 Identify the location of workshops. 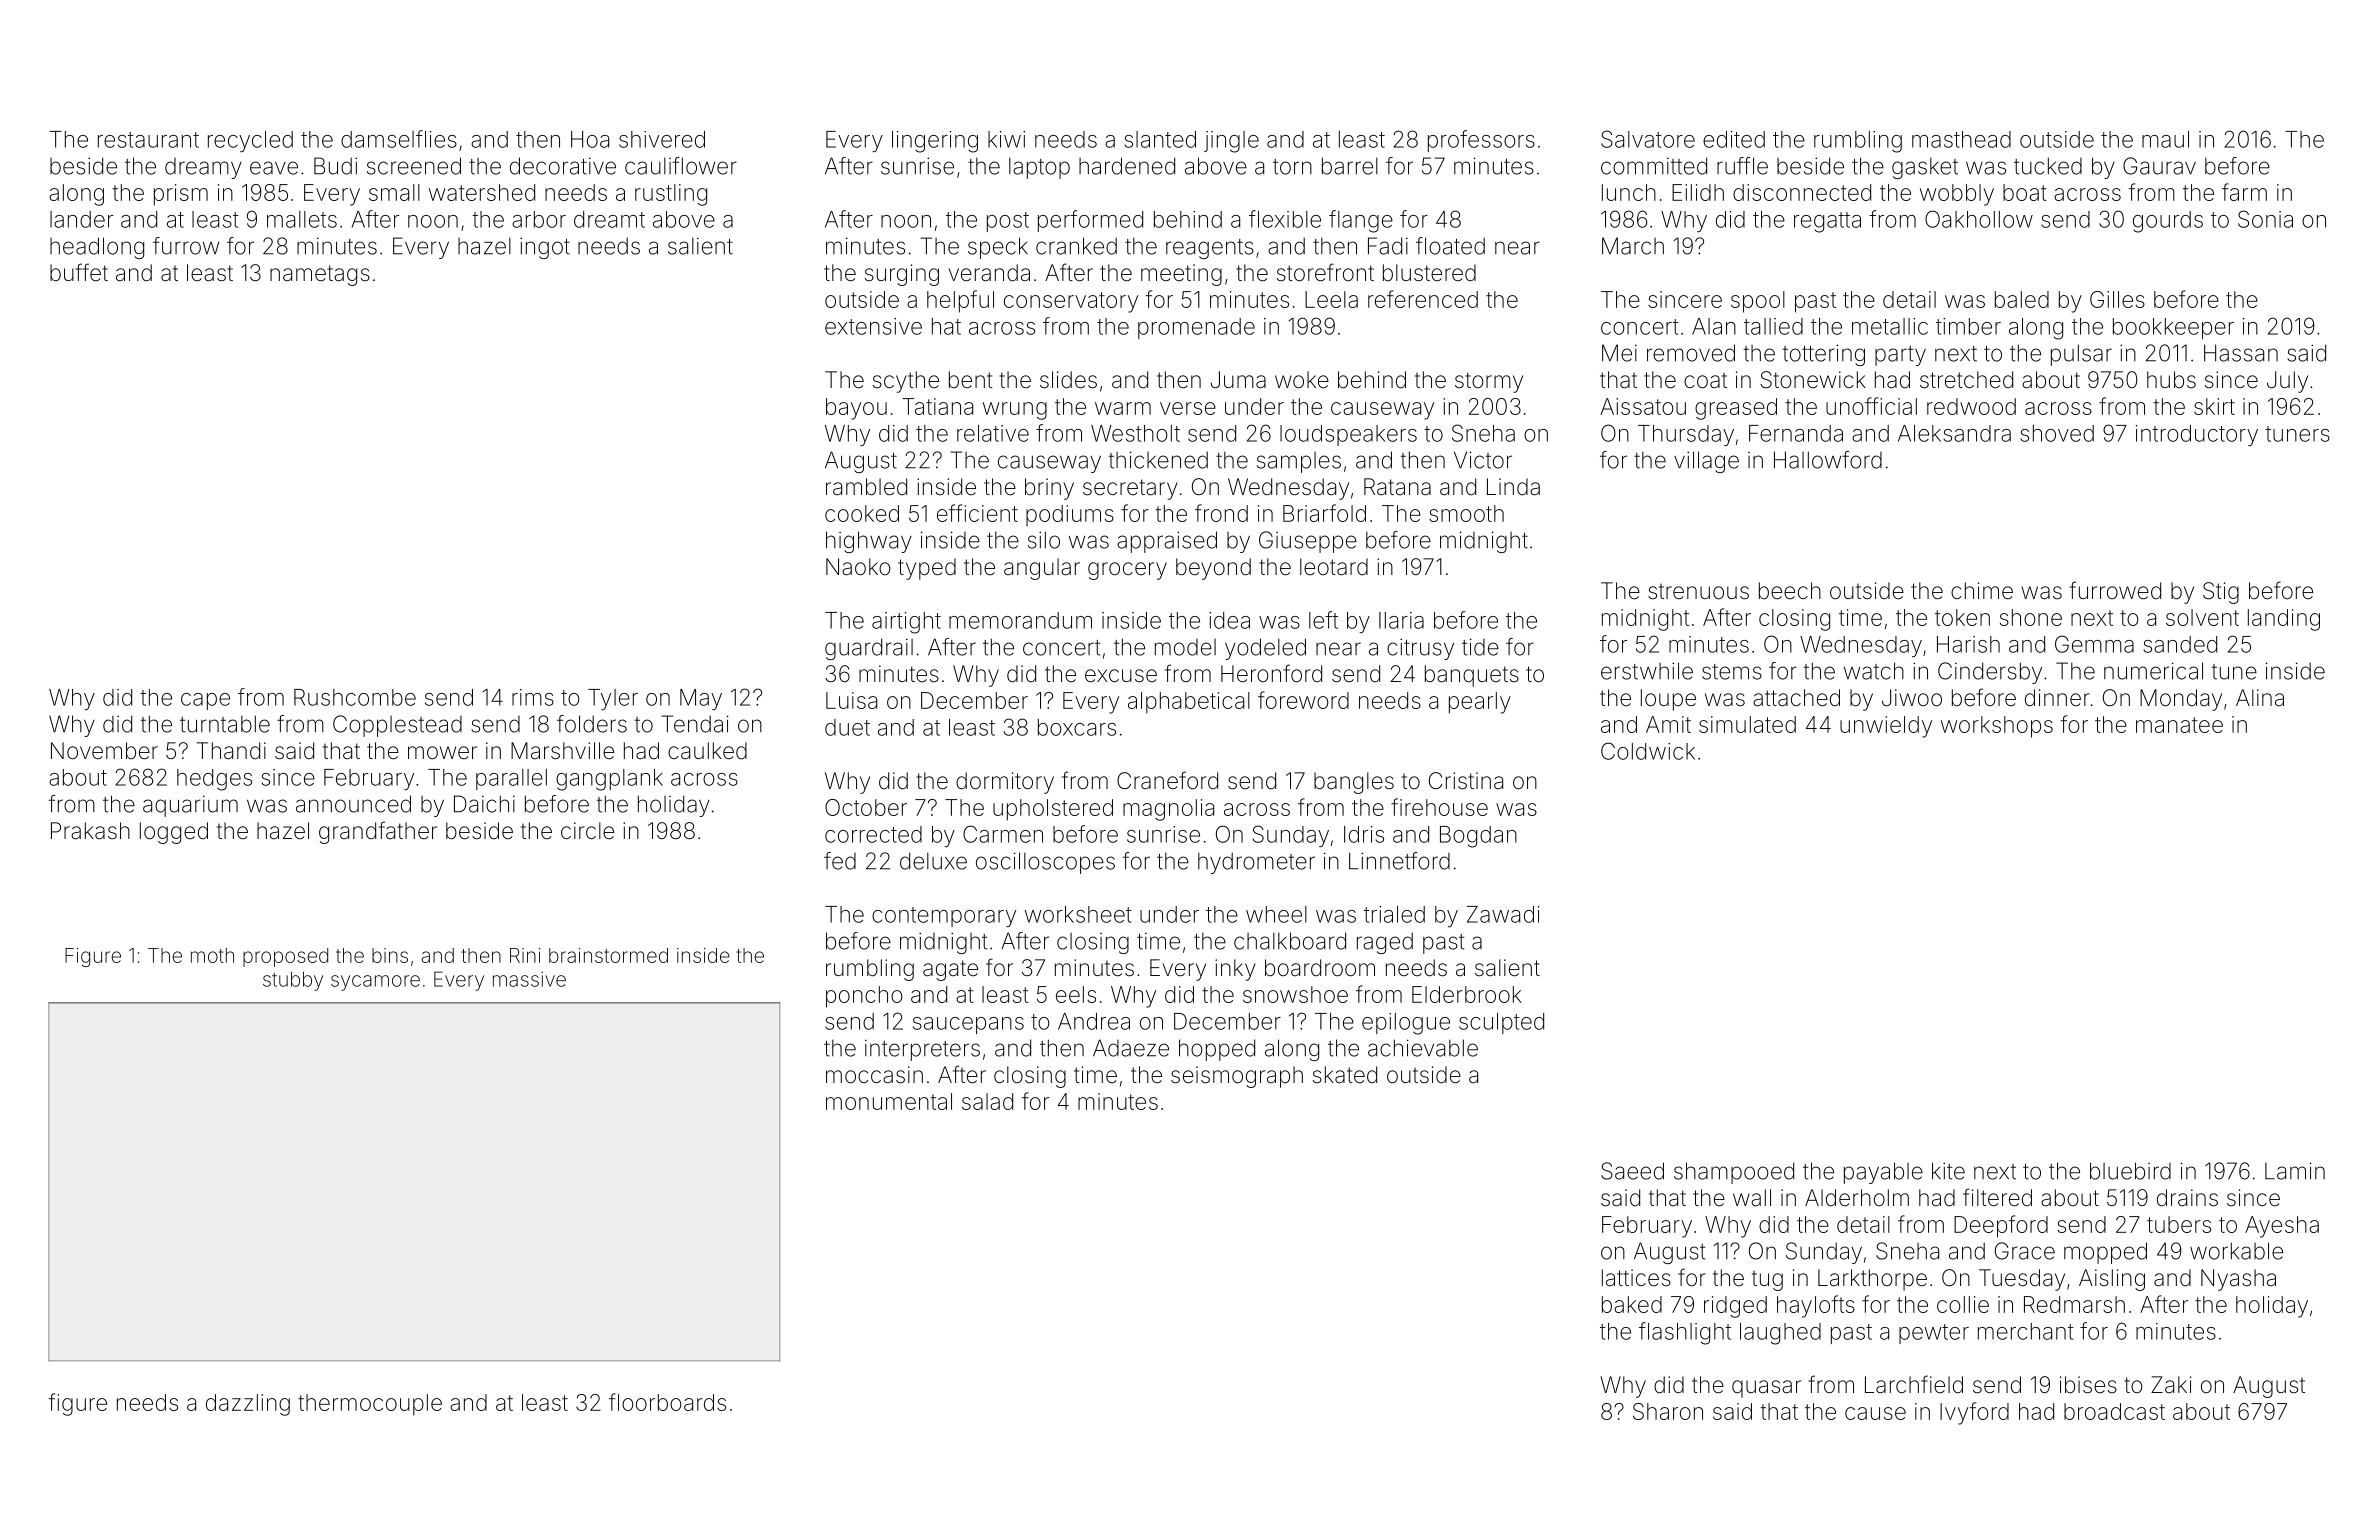
(1997, 727).
